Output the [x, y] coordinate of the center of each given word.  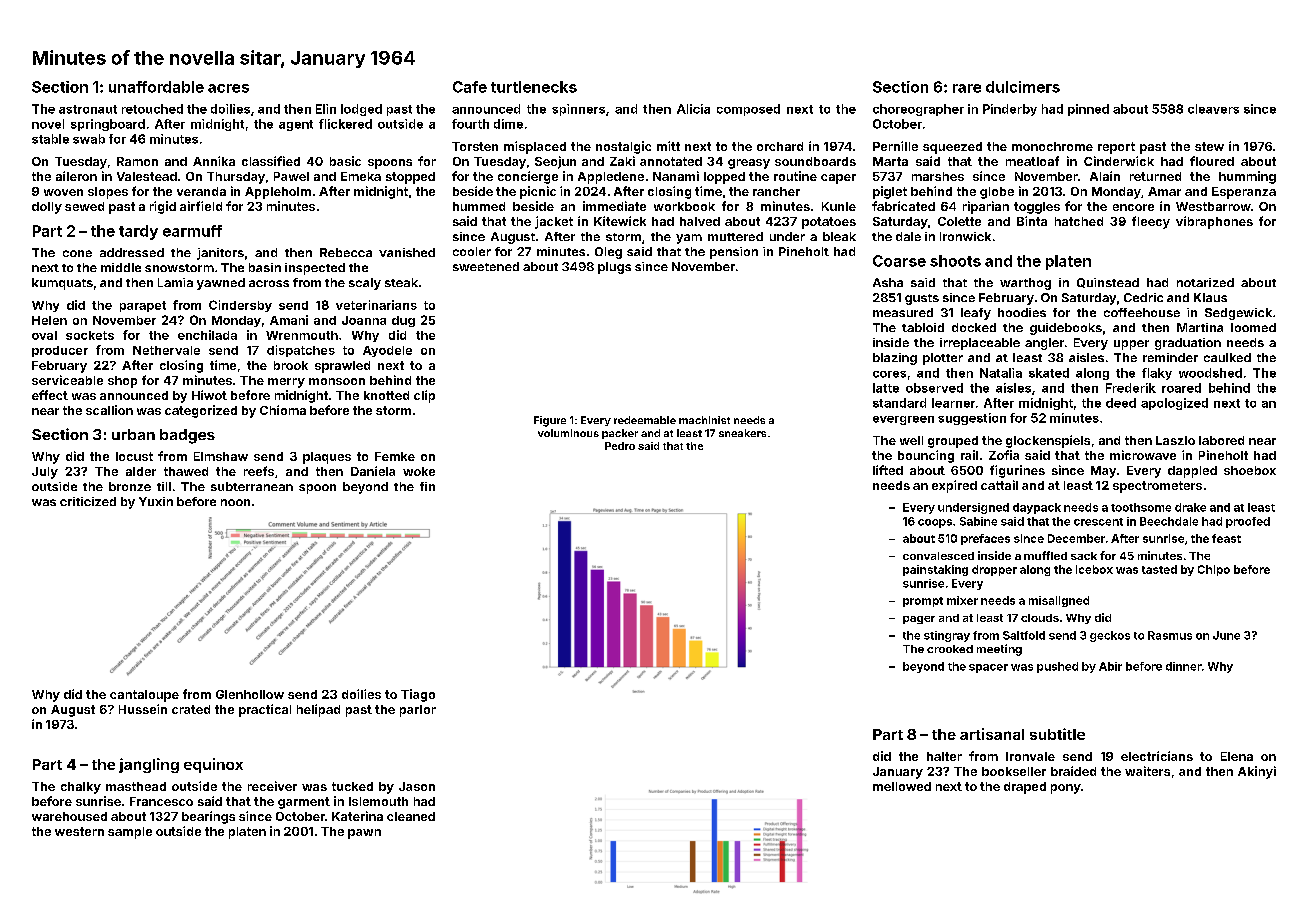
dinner [1184, 666]
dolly [47, 208]
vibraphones [1214, 222]
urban [133, 434]
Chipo [1214, 570]
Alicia [693, 109]
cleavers [1213, 109]
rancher [776, 191]
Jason [417, 786]
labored [1221, 440]
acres [228, 88]
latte [886, 388]
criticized [88, 501]
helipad [318, 710]
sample [130, 833]
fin [427, 486]
